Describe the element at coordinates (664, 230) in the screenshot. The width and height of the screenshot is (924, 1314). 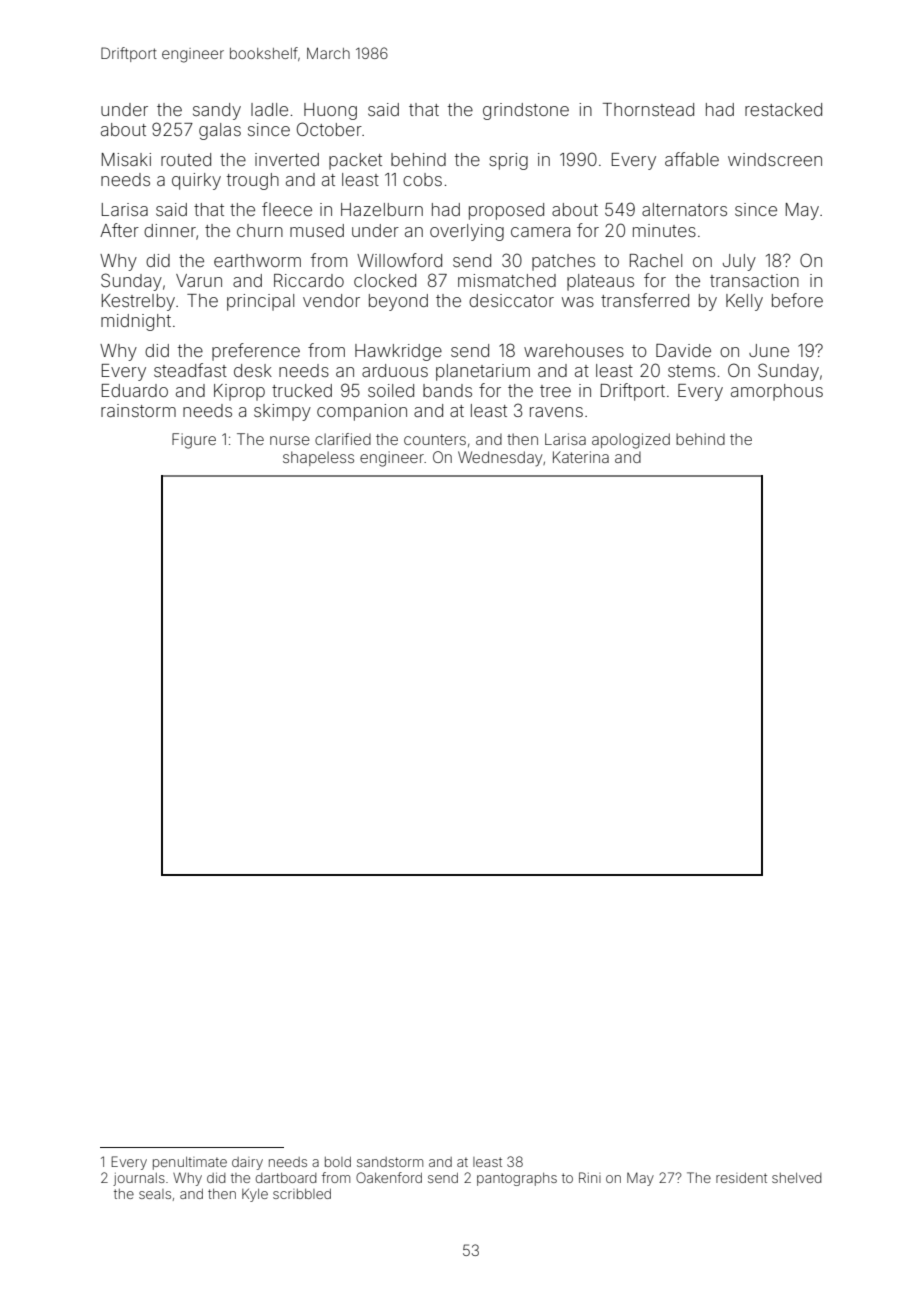
I see `minutes` at that location.
